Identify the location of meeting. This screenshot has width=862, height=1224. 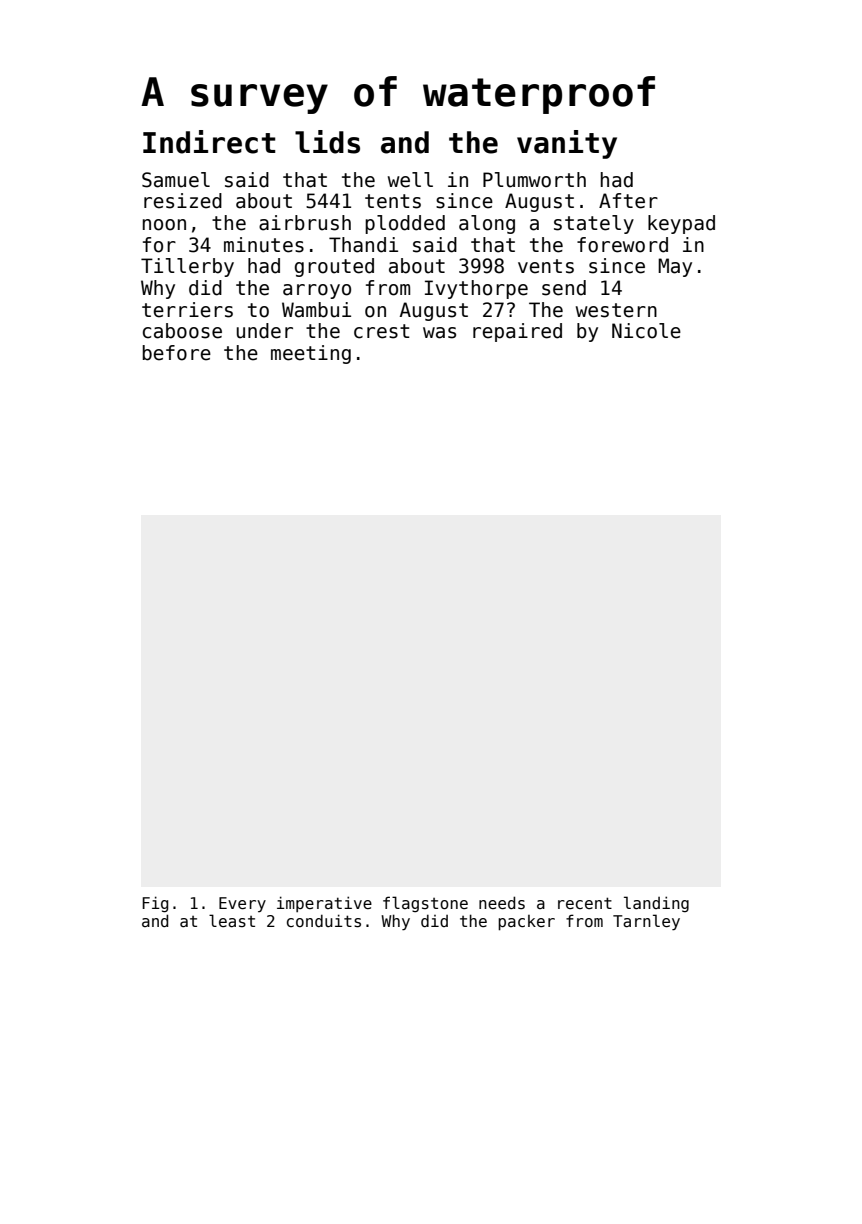
(311, 354).
